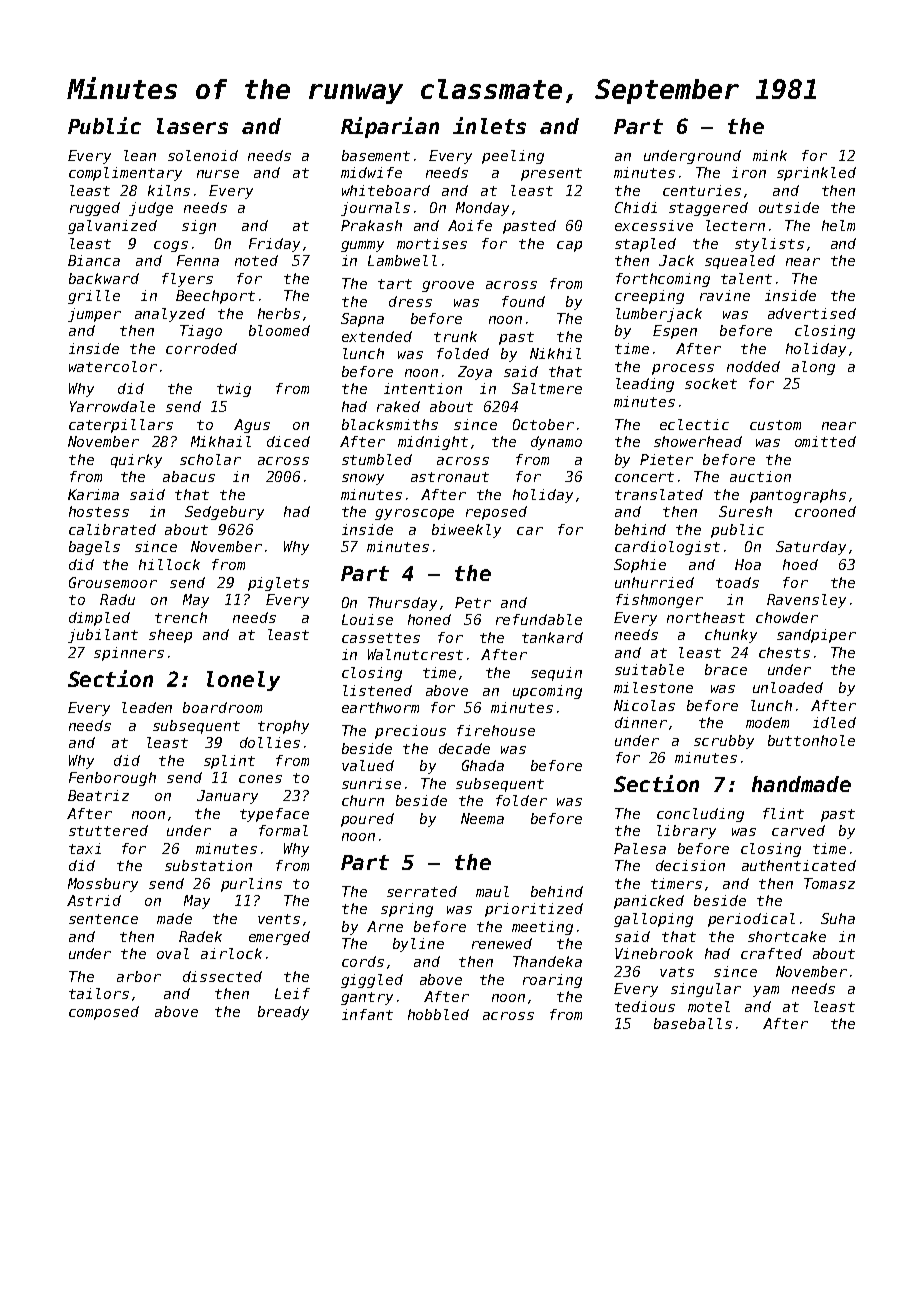 The image size is (924, 1308). Describe the element at coordinates (181, 617) in the screenshot. I see `trench` at that location.
